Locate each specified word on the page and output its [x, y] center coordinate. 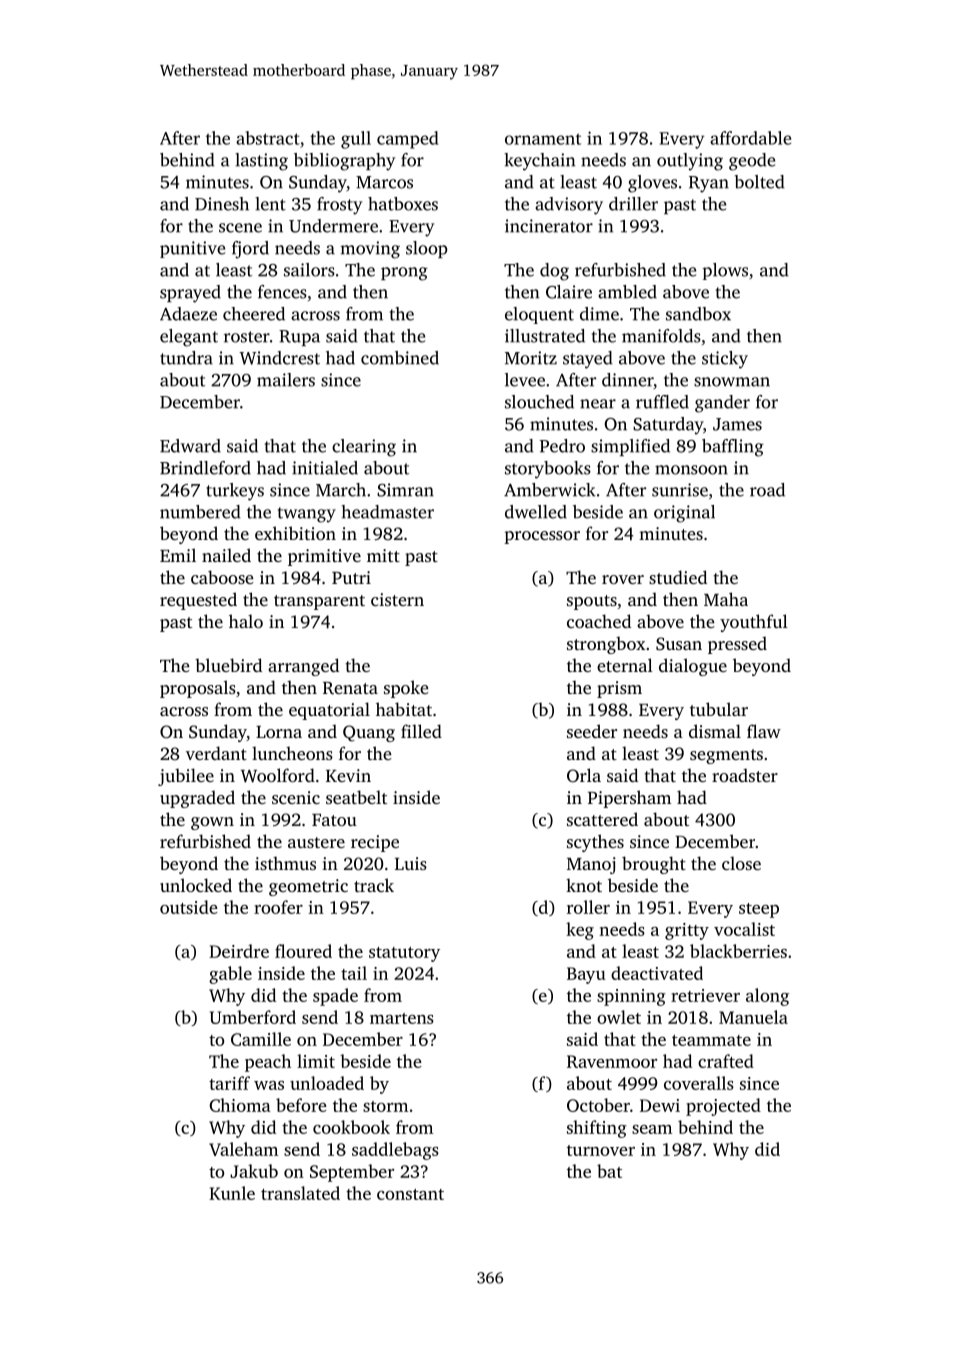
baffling [733, 448]
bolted [759, 182]
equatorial [329, 711]
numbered [200, 512]
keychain [539, 162]
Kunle [232, 1193]
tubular [719, 709]
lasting [261, 162]
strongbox [606, 645]
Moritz [531, 358]
